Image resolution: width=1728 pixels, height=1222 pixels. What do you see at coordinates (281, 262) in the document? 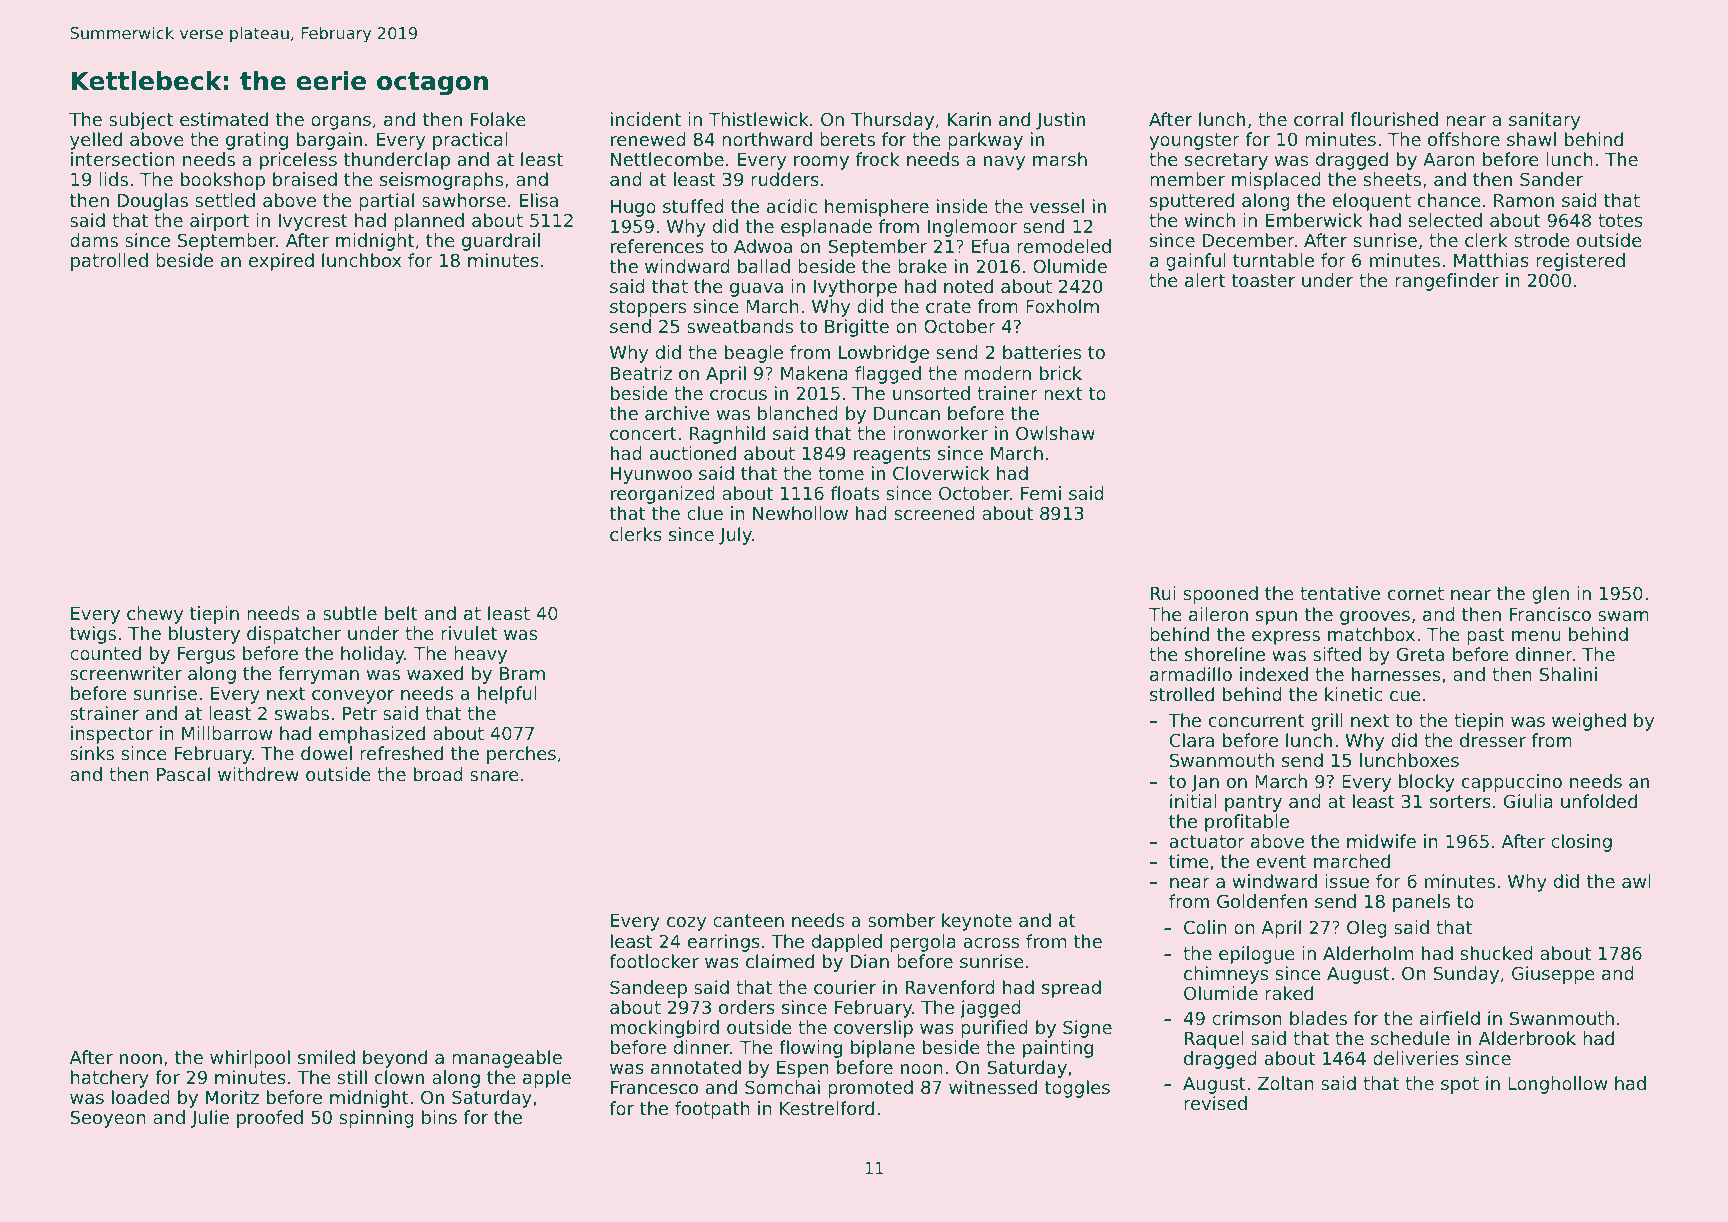
I see `expired` at bounding box center [281, 262].
